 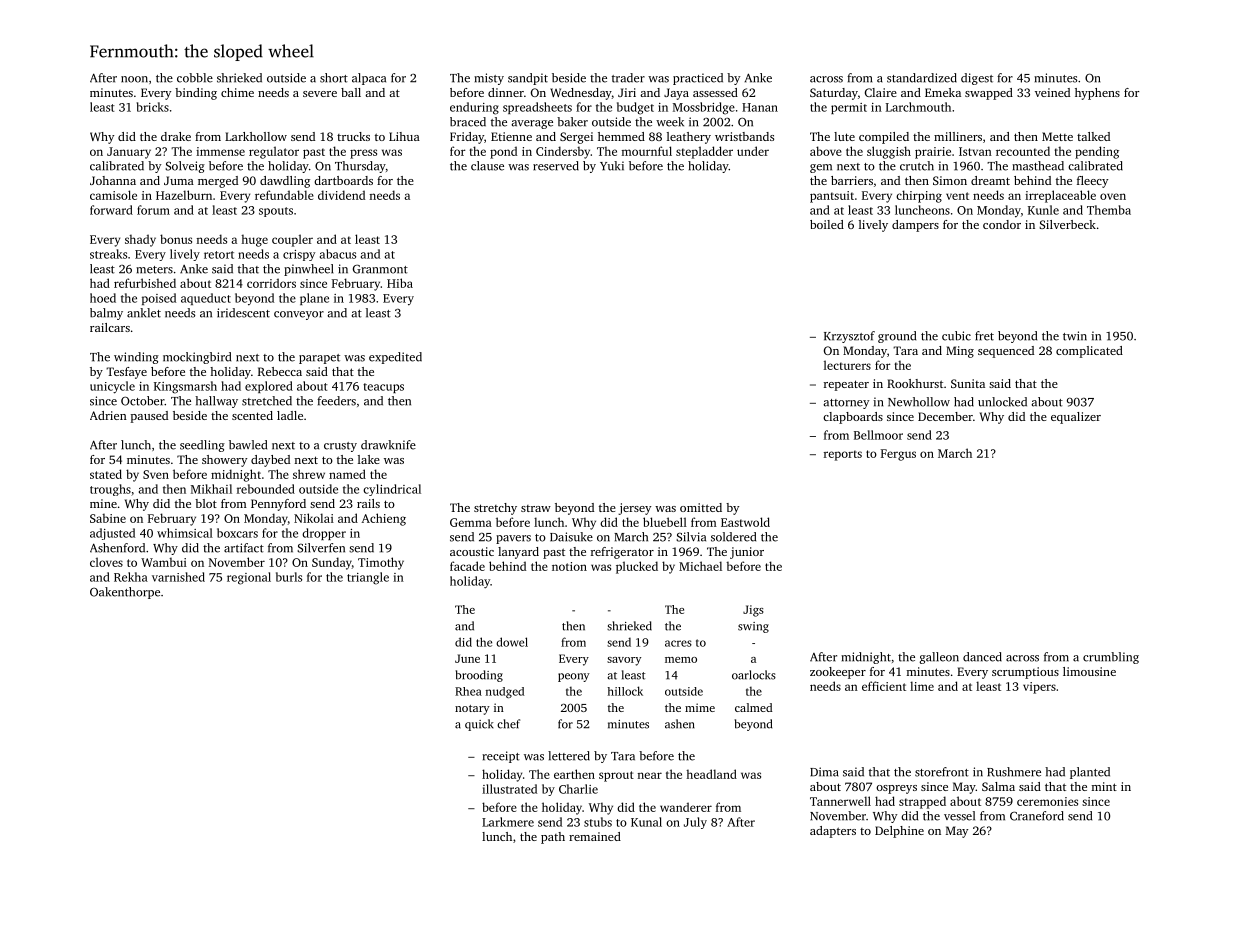 What do you see at coordinates (468, 691) in the screenshot?
I see `Rhea` at bounding box center [468, 691].
